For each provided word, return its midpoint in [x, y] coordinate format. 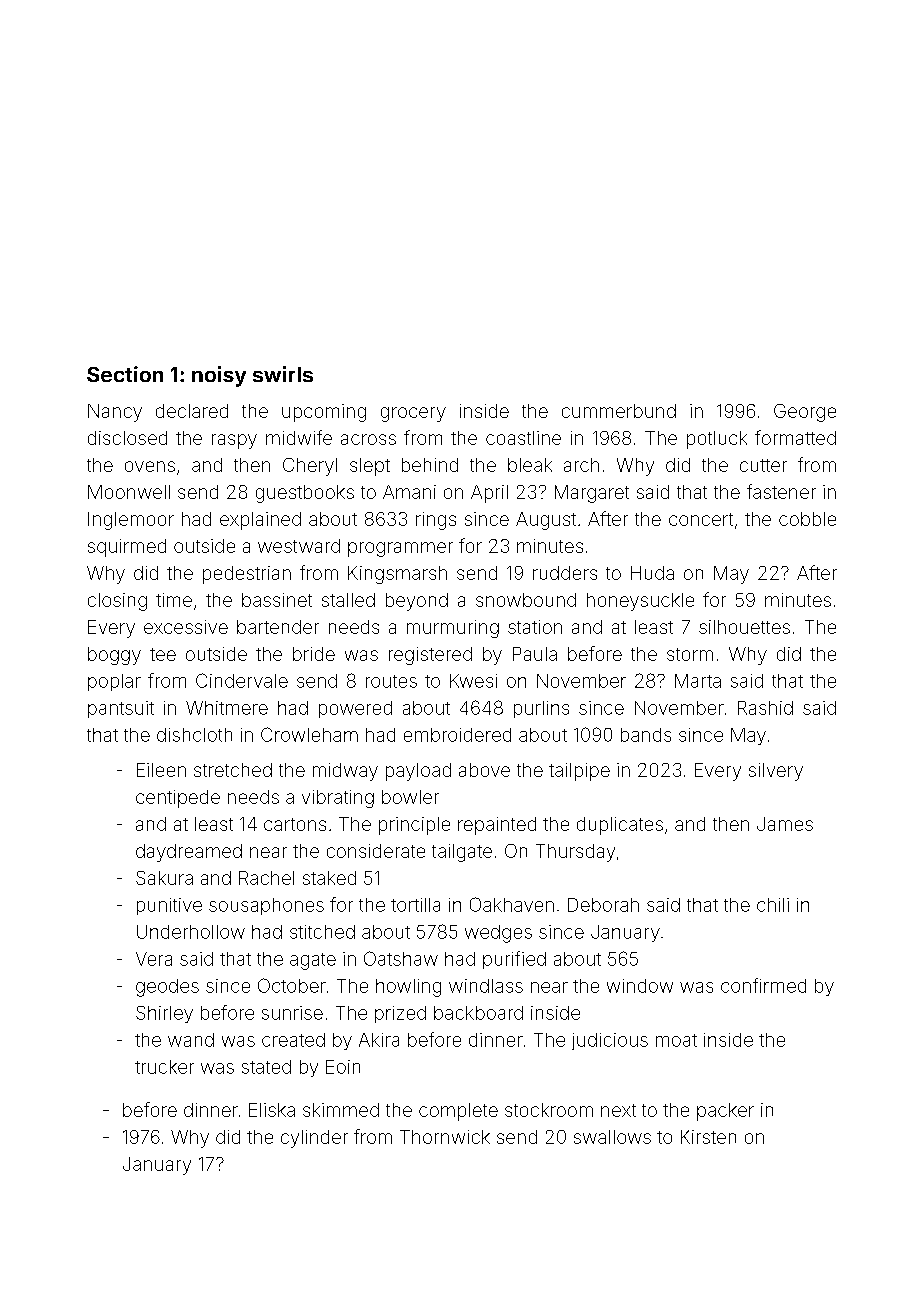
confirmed [763, 985]
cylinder [314, 1139]
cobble [807, 519]
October [292, 985]
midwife [299, 437]
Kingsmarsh [397, 575]
